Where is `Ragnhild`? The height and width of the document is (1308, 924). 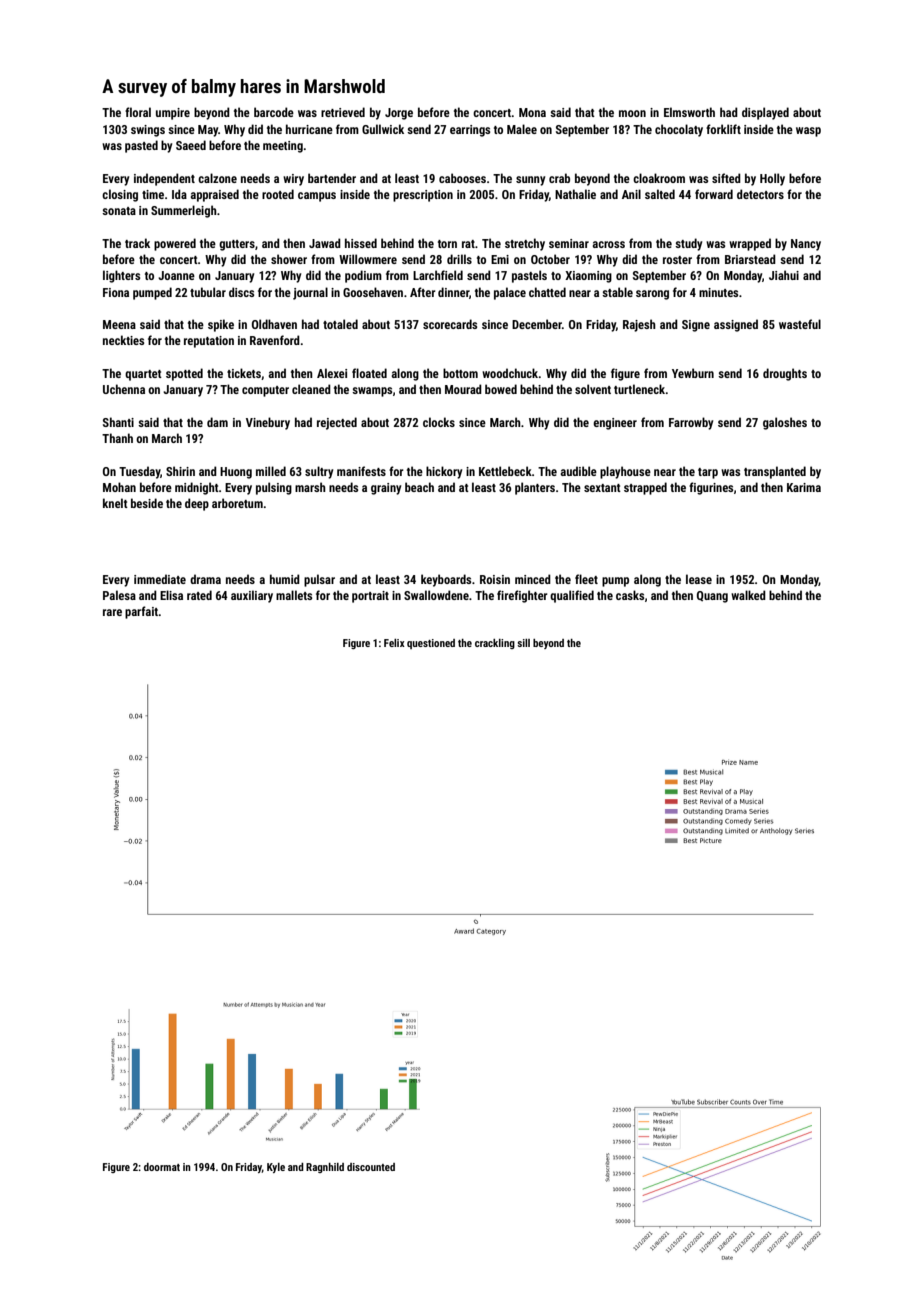 Ragnhild is located at coordinates (325, 1168).
